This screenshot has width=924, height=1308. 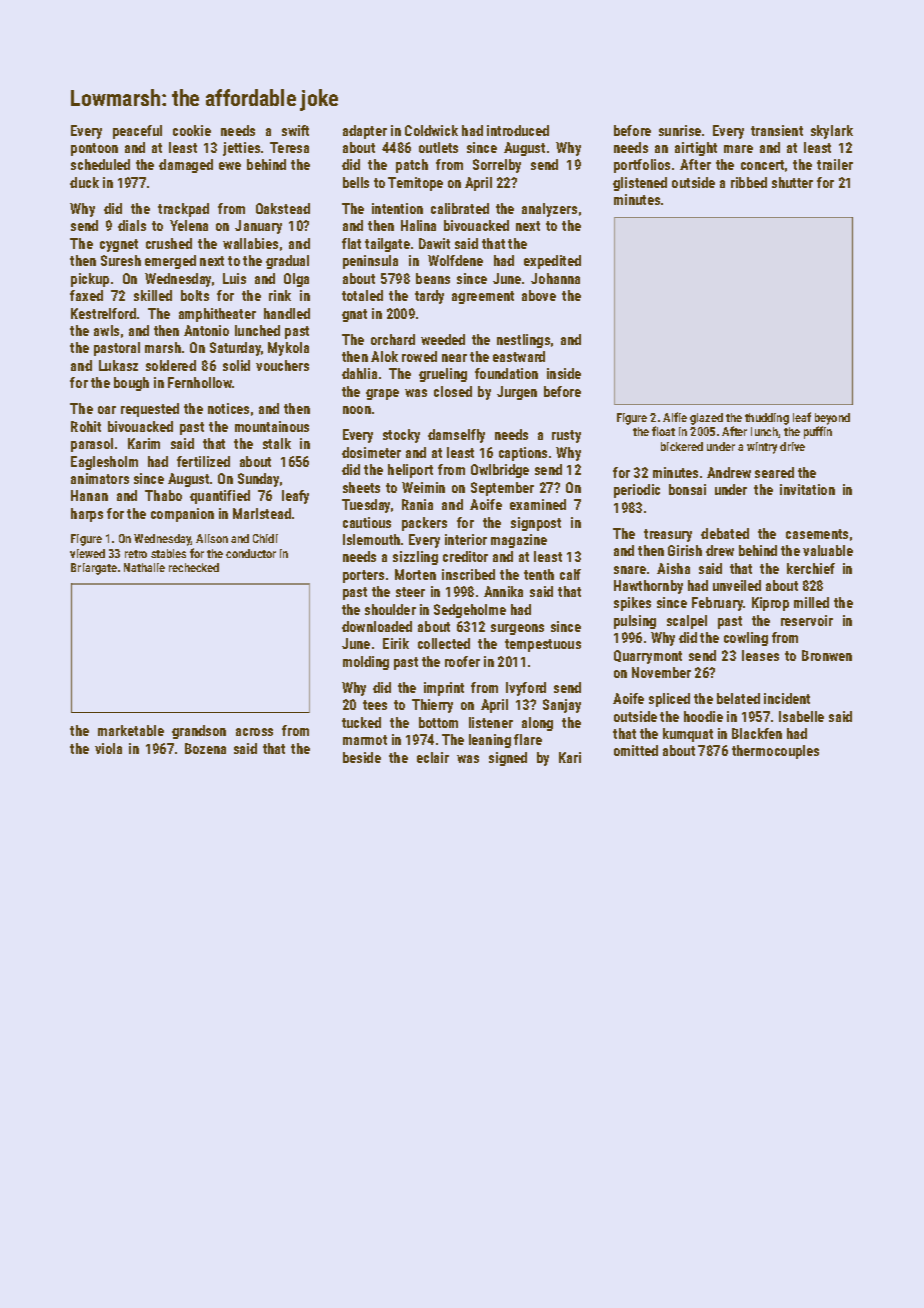 What do you see at coordinates (433, 757) in the screenshot?
I see `eclair` at bounding box center [433, 757].
